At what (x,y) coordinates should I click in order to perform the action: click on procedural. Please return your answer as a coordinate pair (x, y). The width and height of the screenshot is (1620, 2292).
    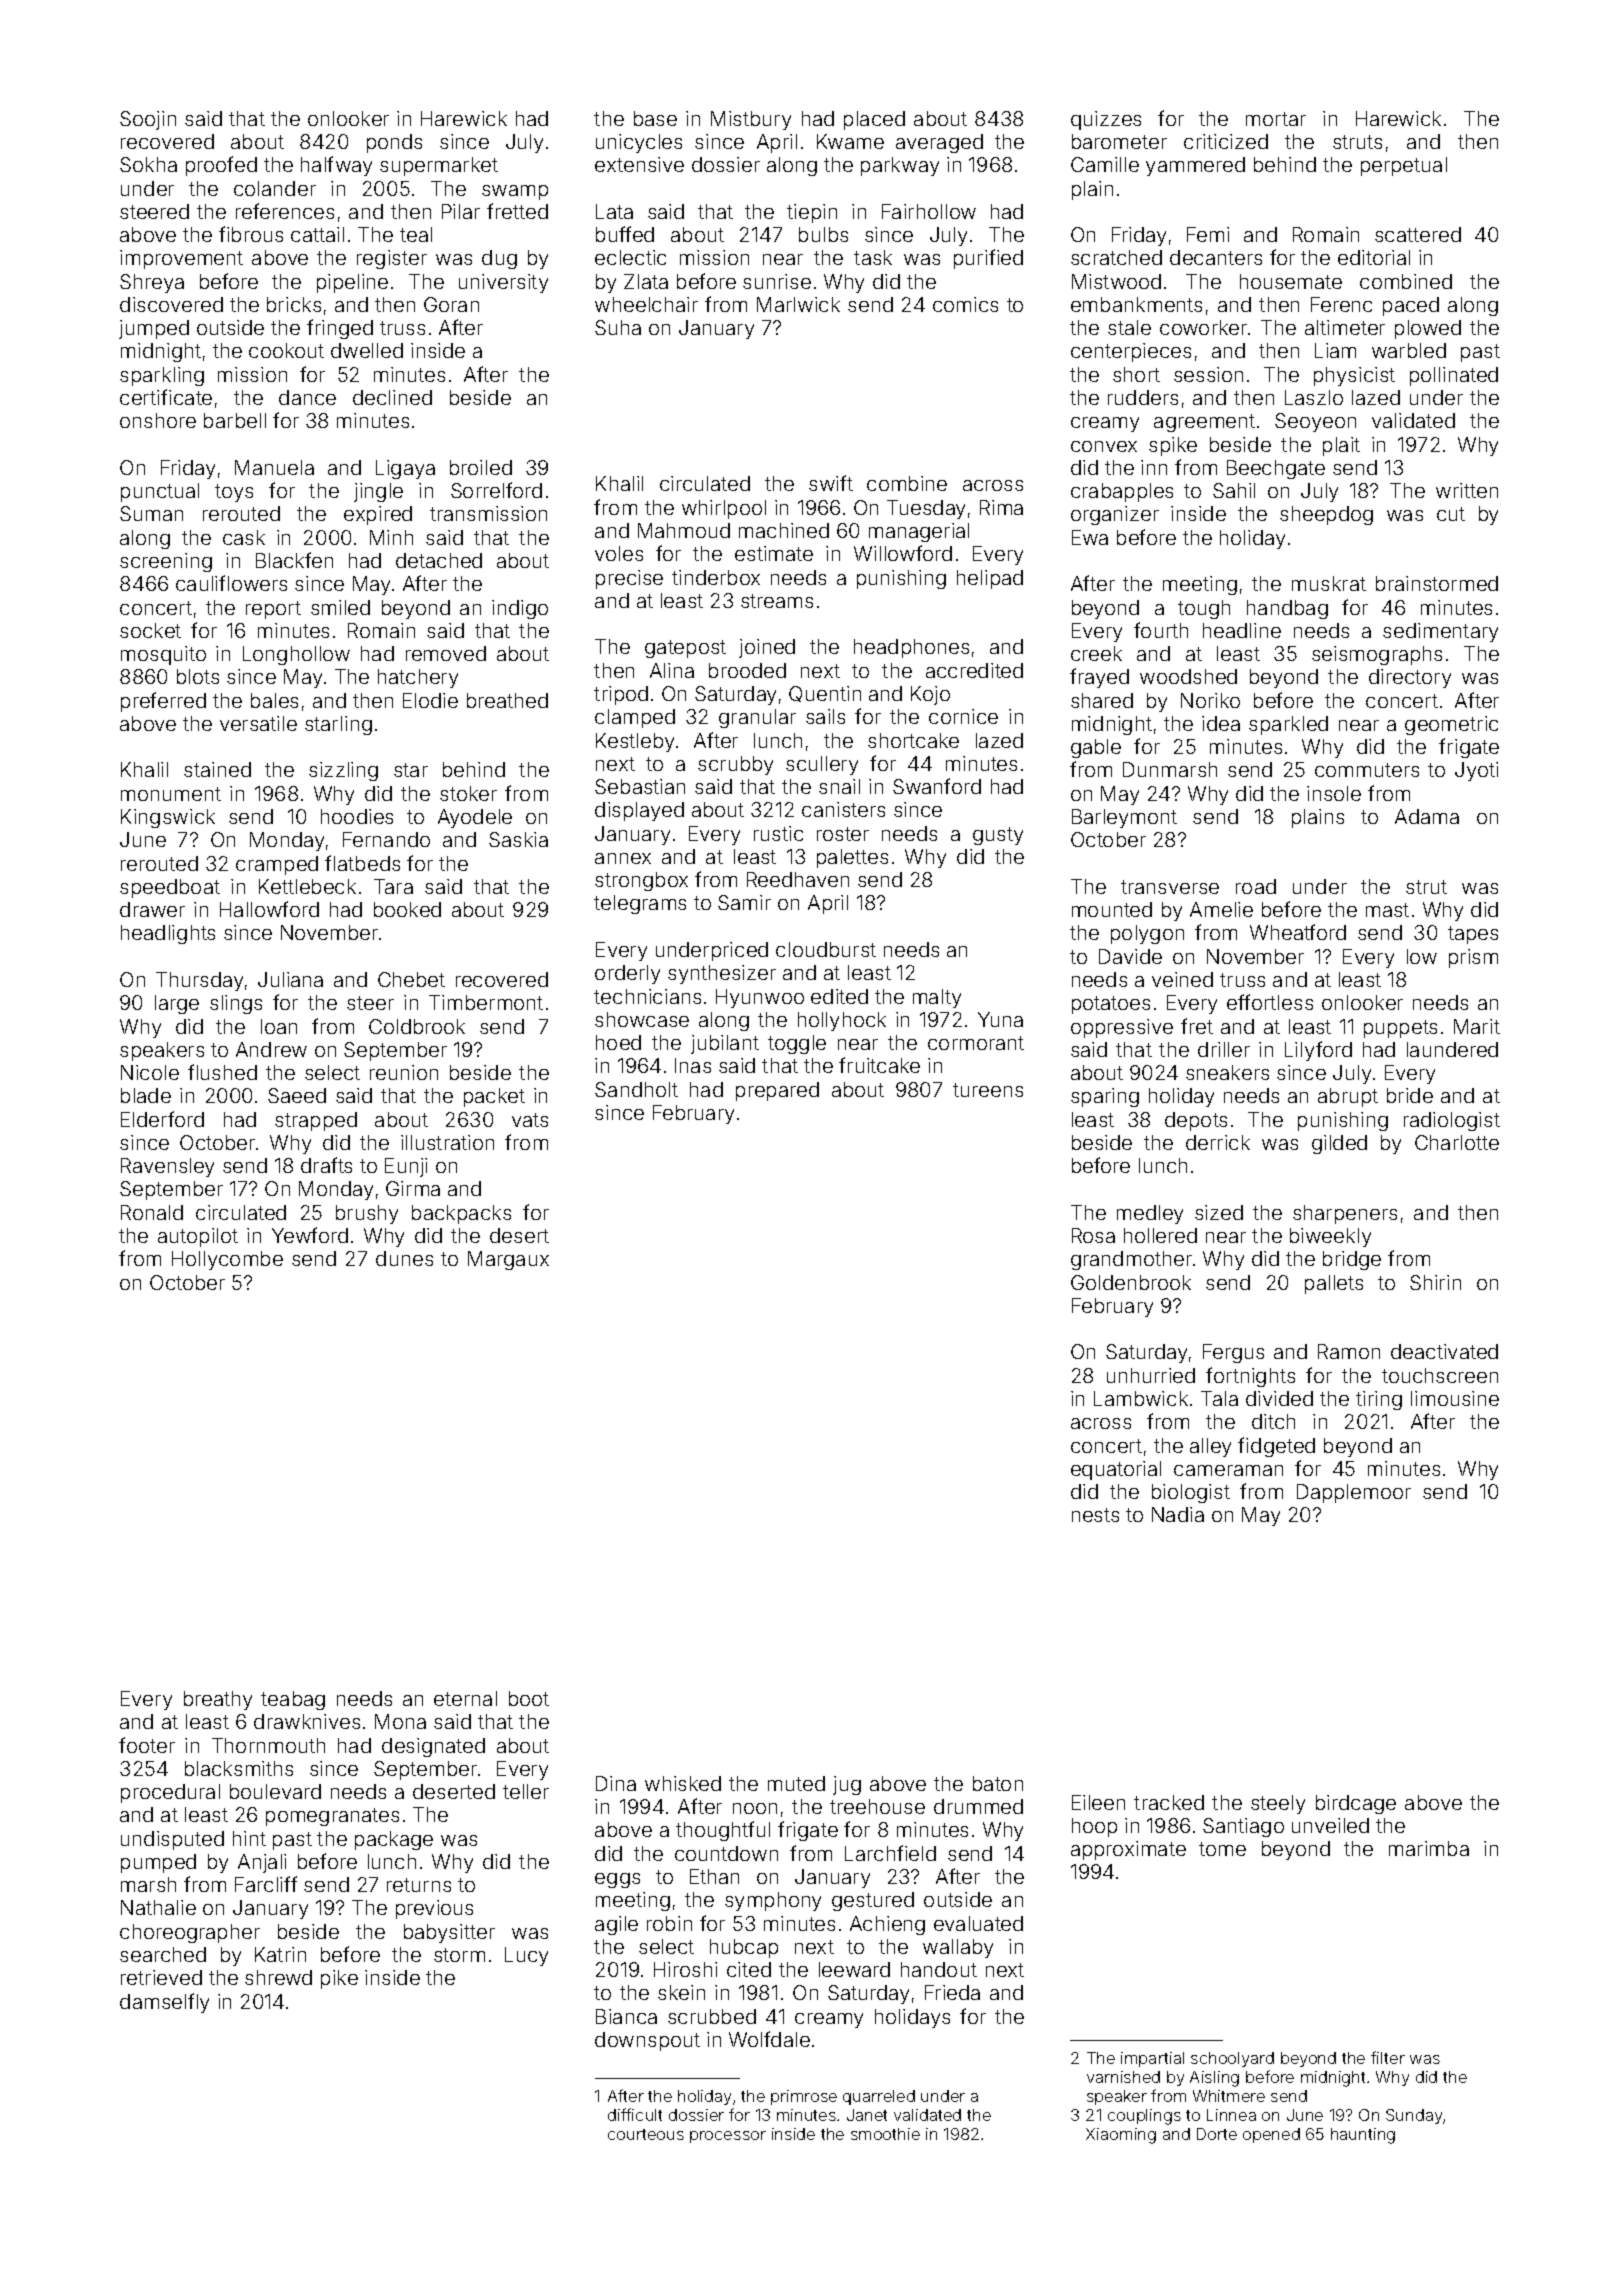
    Looking at the image, I should click on (170, 1793).
